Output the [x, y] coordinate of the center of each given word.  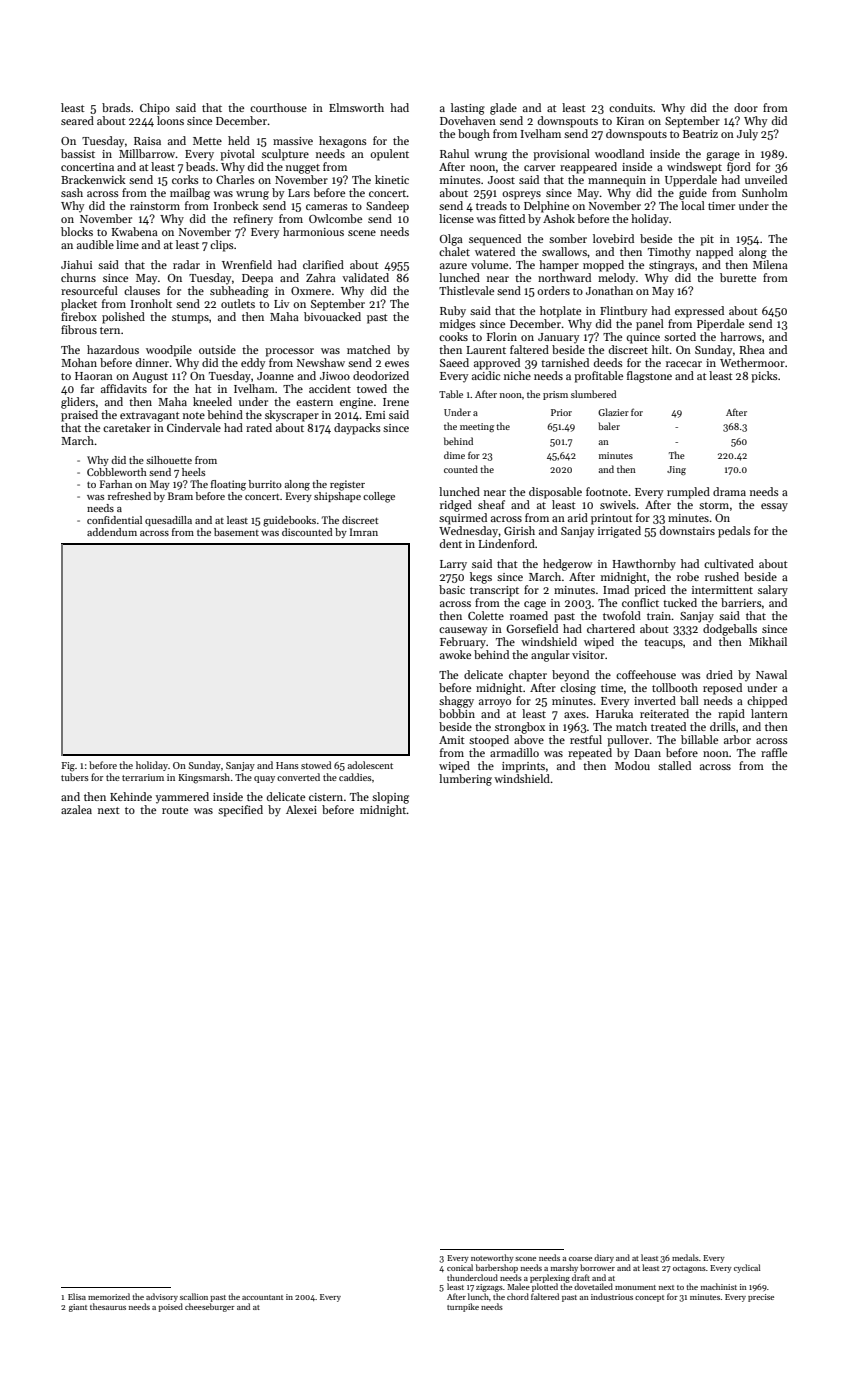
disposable [555, 493]
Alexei [301, 809]
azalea [76, 809]
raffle [774, 752]
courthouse [278, 107]
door [746, 107]
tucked [680, 602]
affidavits [124, 388]
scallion [194, 1296]
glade [503, 109]
